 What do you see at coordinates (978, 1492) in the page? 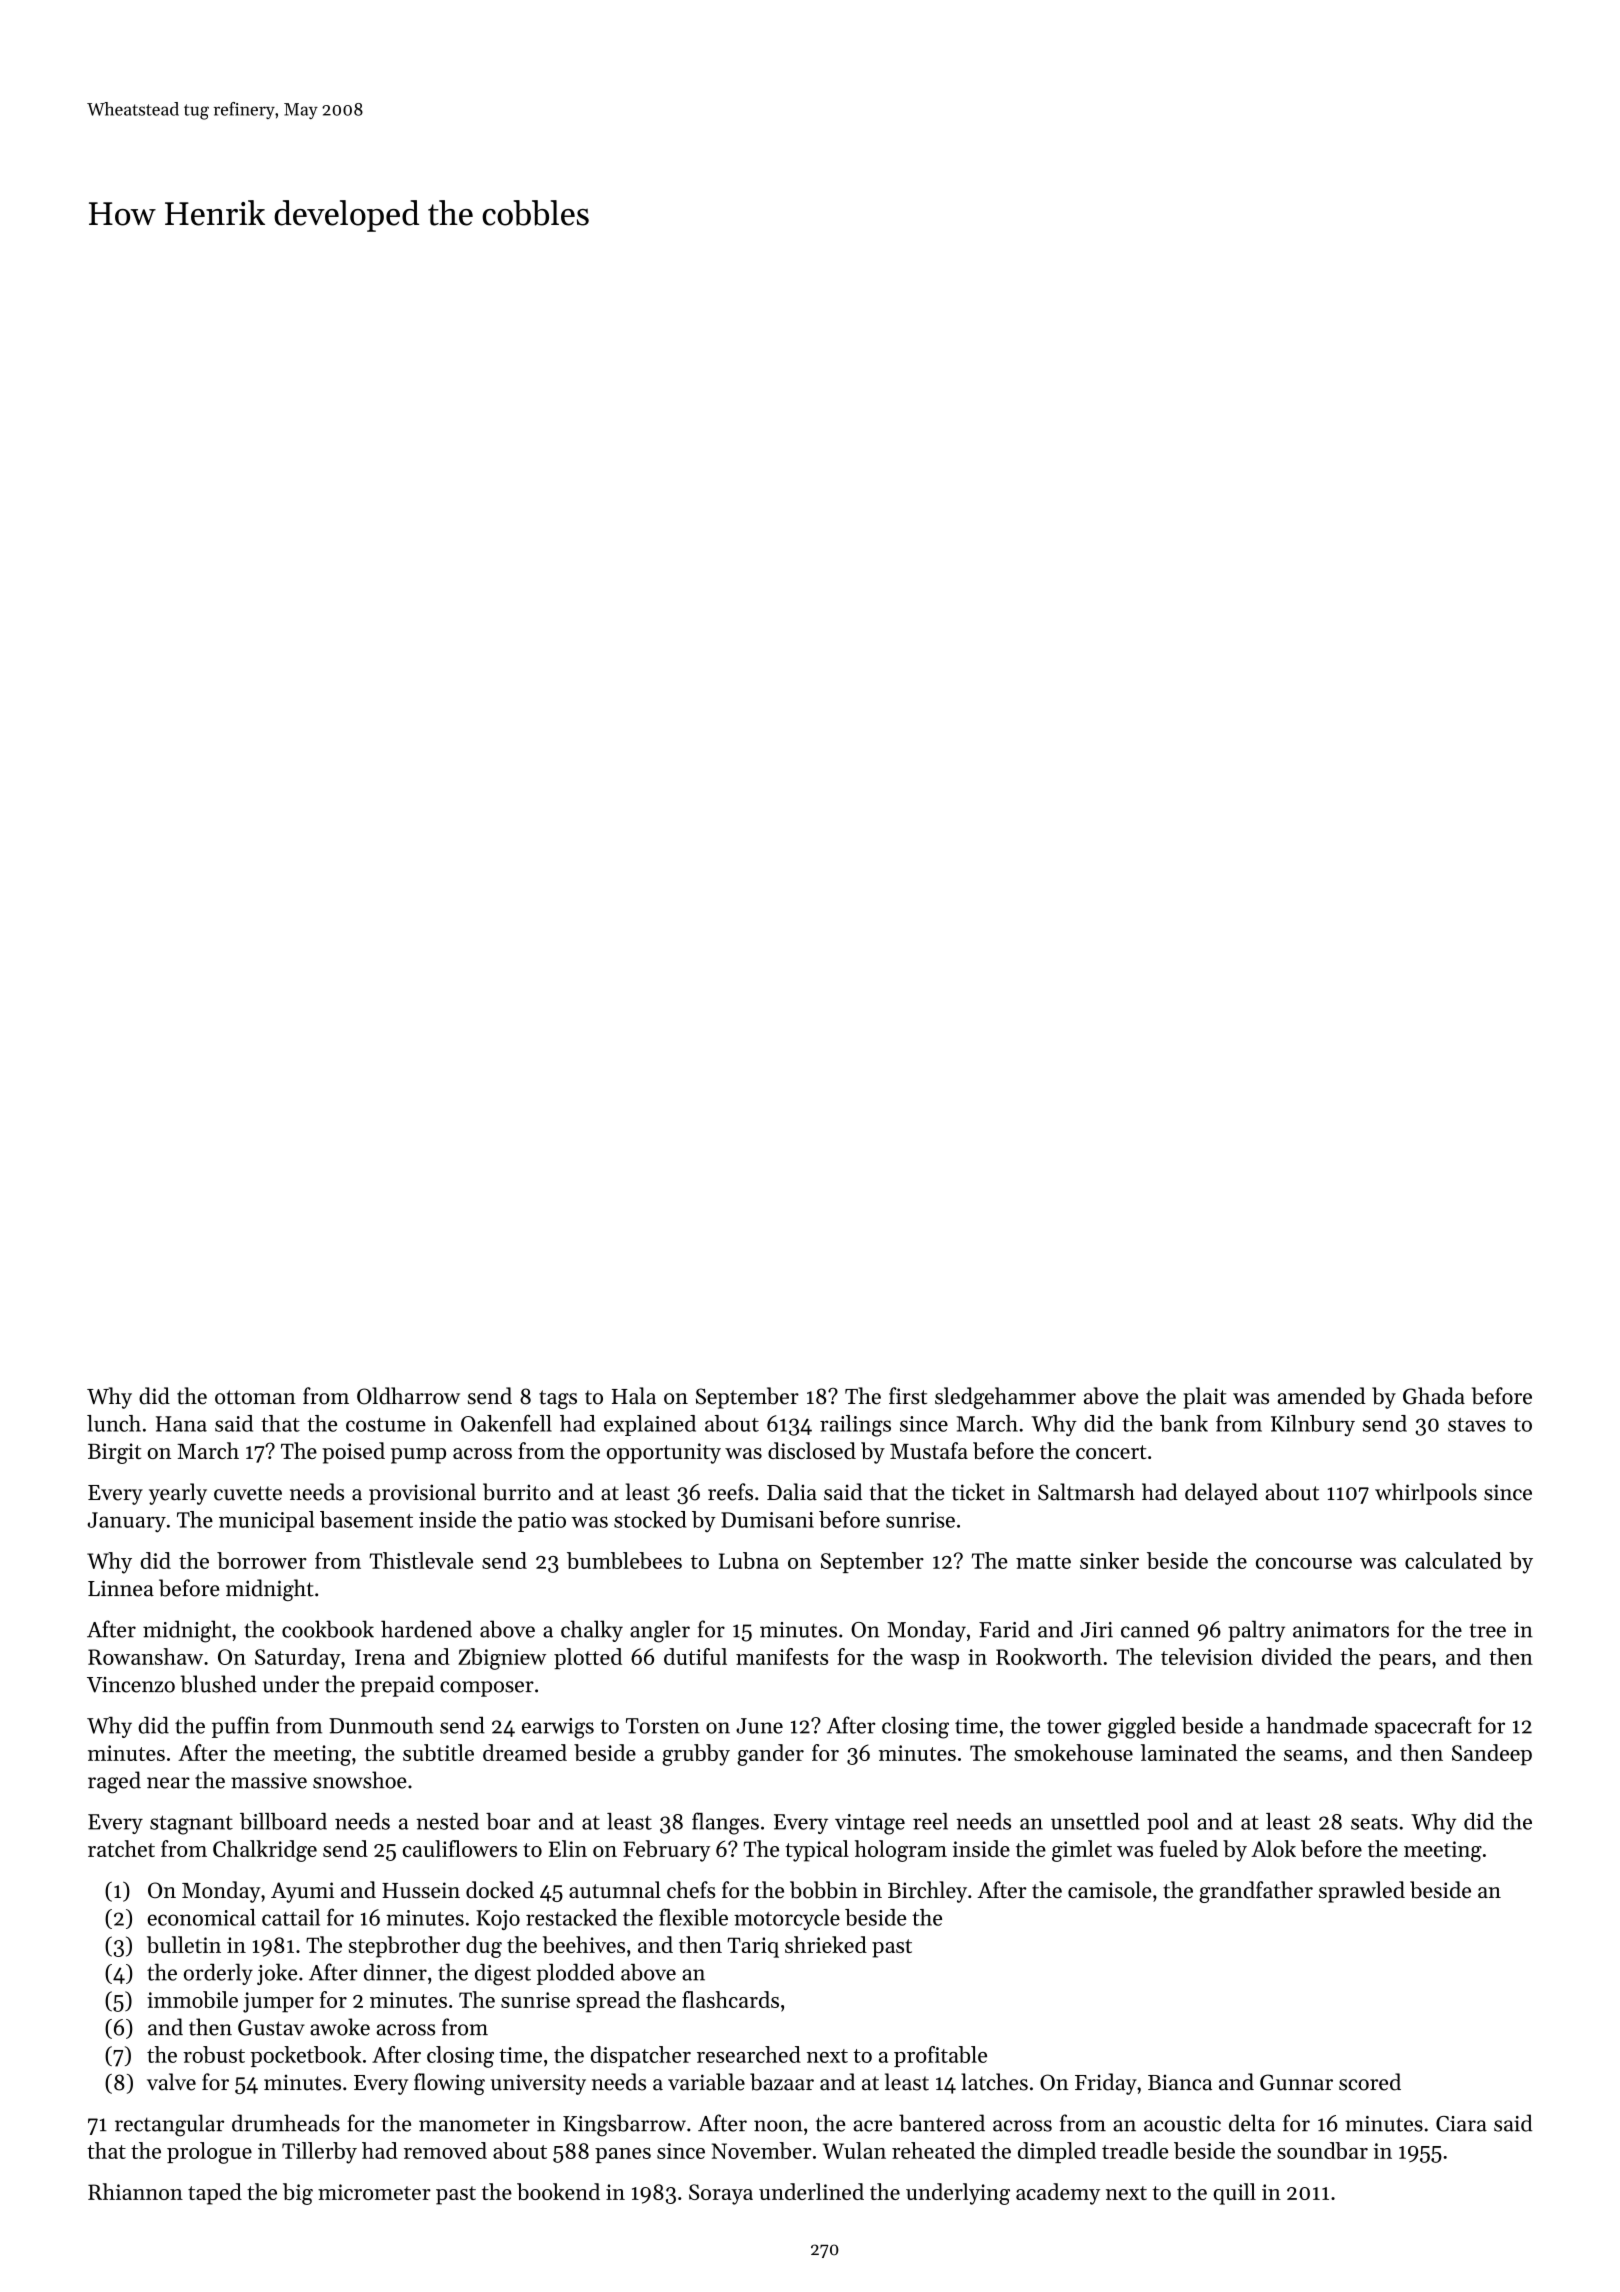
I see `ticket` at bounding box center [978, 1492].
